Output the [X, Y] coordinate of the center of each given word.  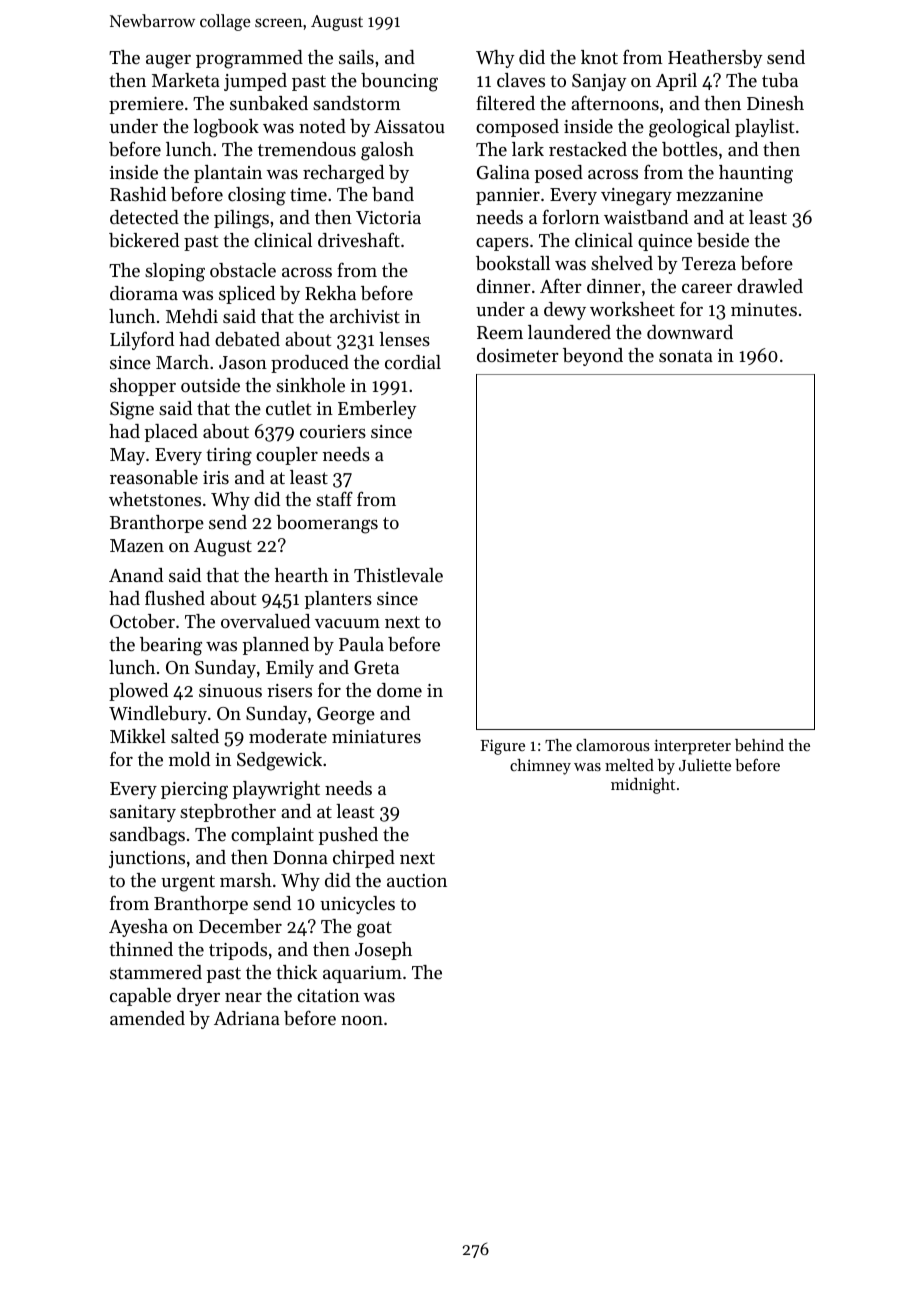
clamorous [613, 745]
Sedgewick [279, 761]
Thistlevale [398, 575]
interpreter [692, 747]
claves [521, 80]
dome [399, 690]
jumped [255, 82]
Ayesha [138, 928]
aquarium [362, 974]
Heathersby [715, 59]
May [127, 456]
